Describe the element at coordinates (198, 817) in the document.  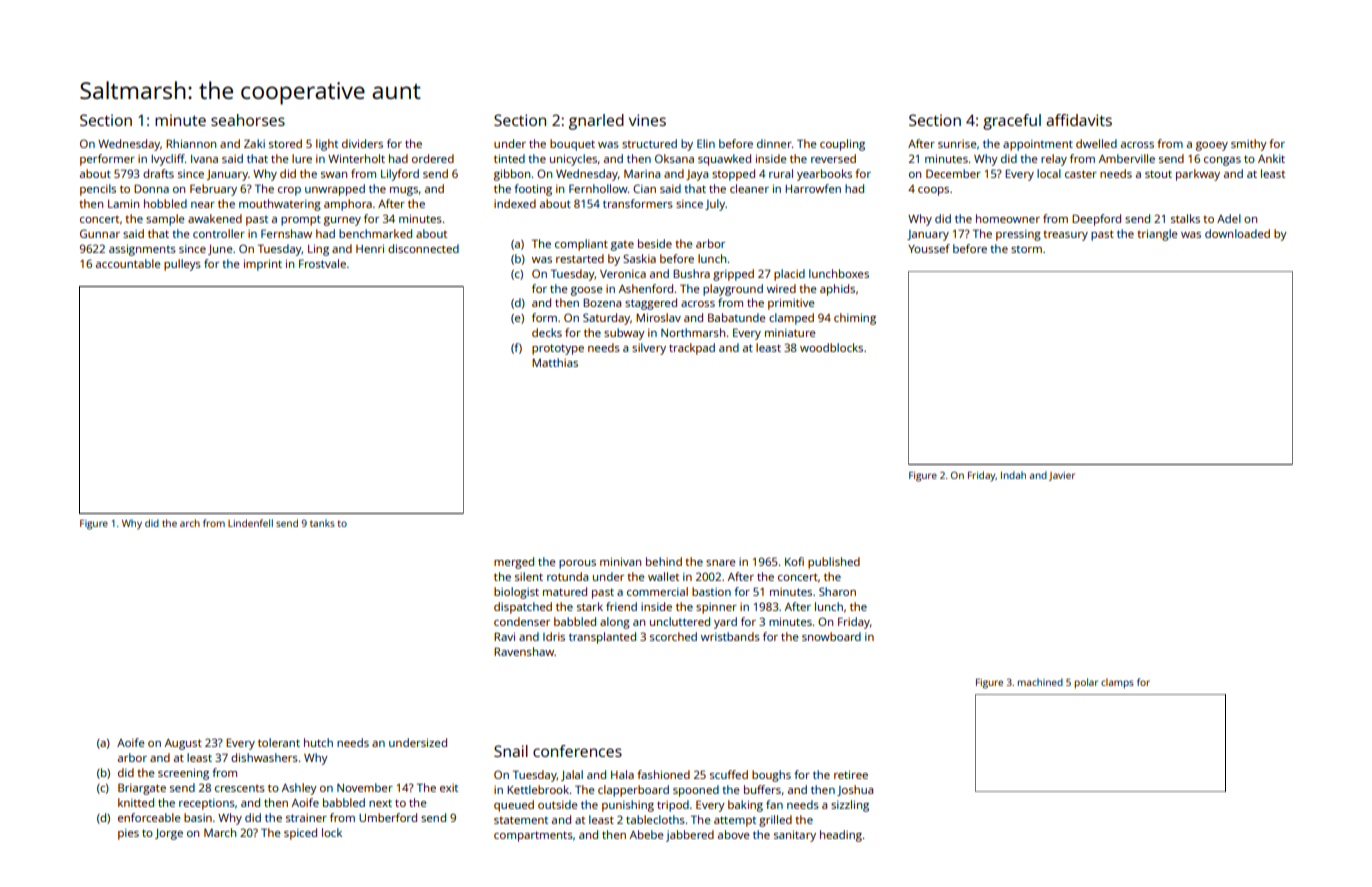
I see `basin` at that location.
